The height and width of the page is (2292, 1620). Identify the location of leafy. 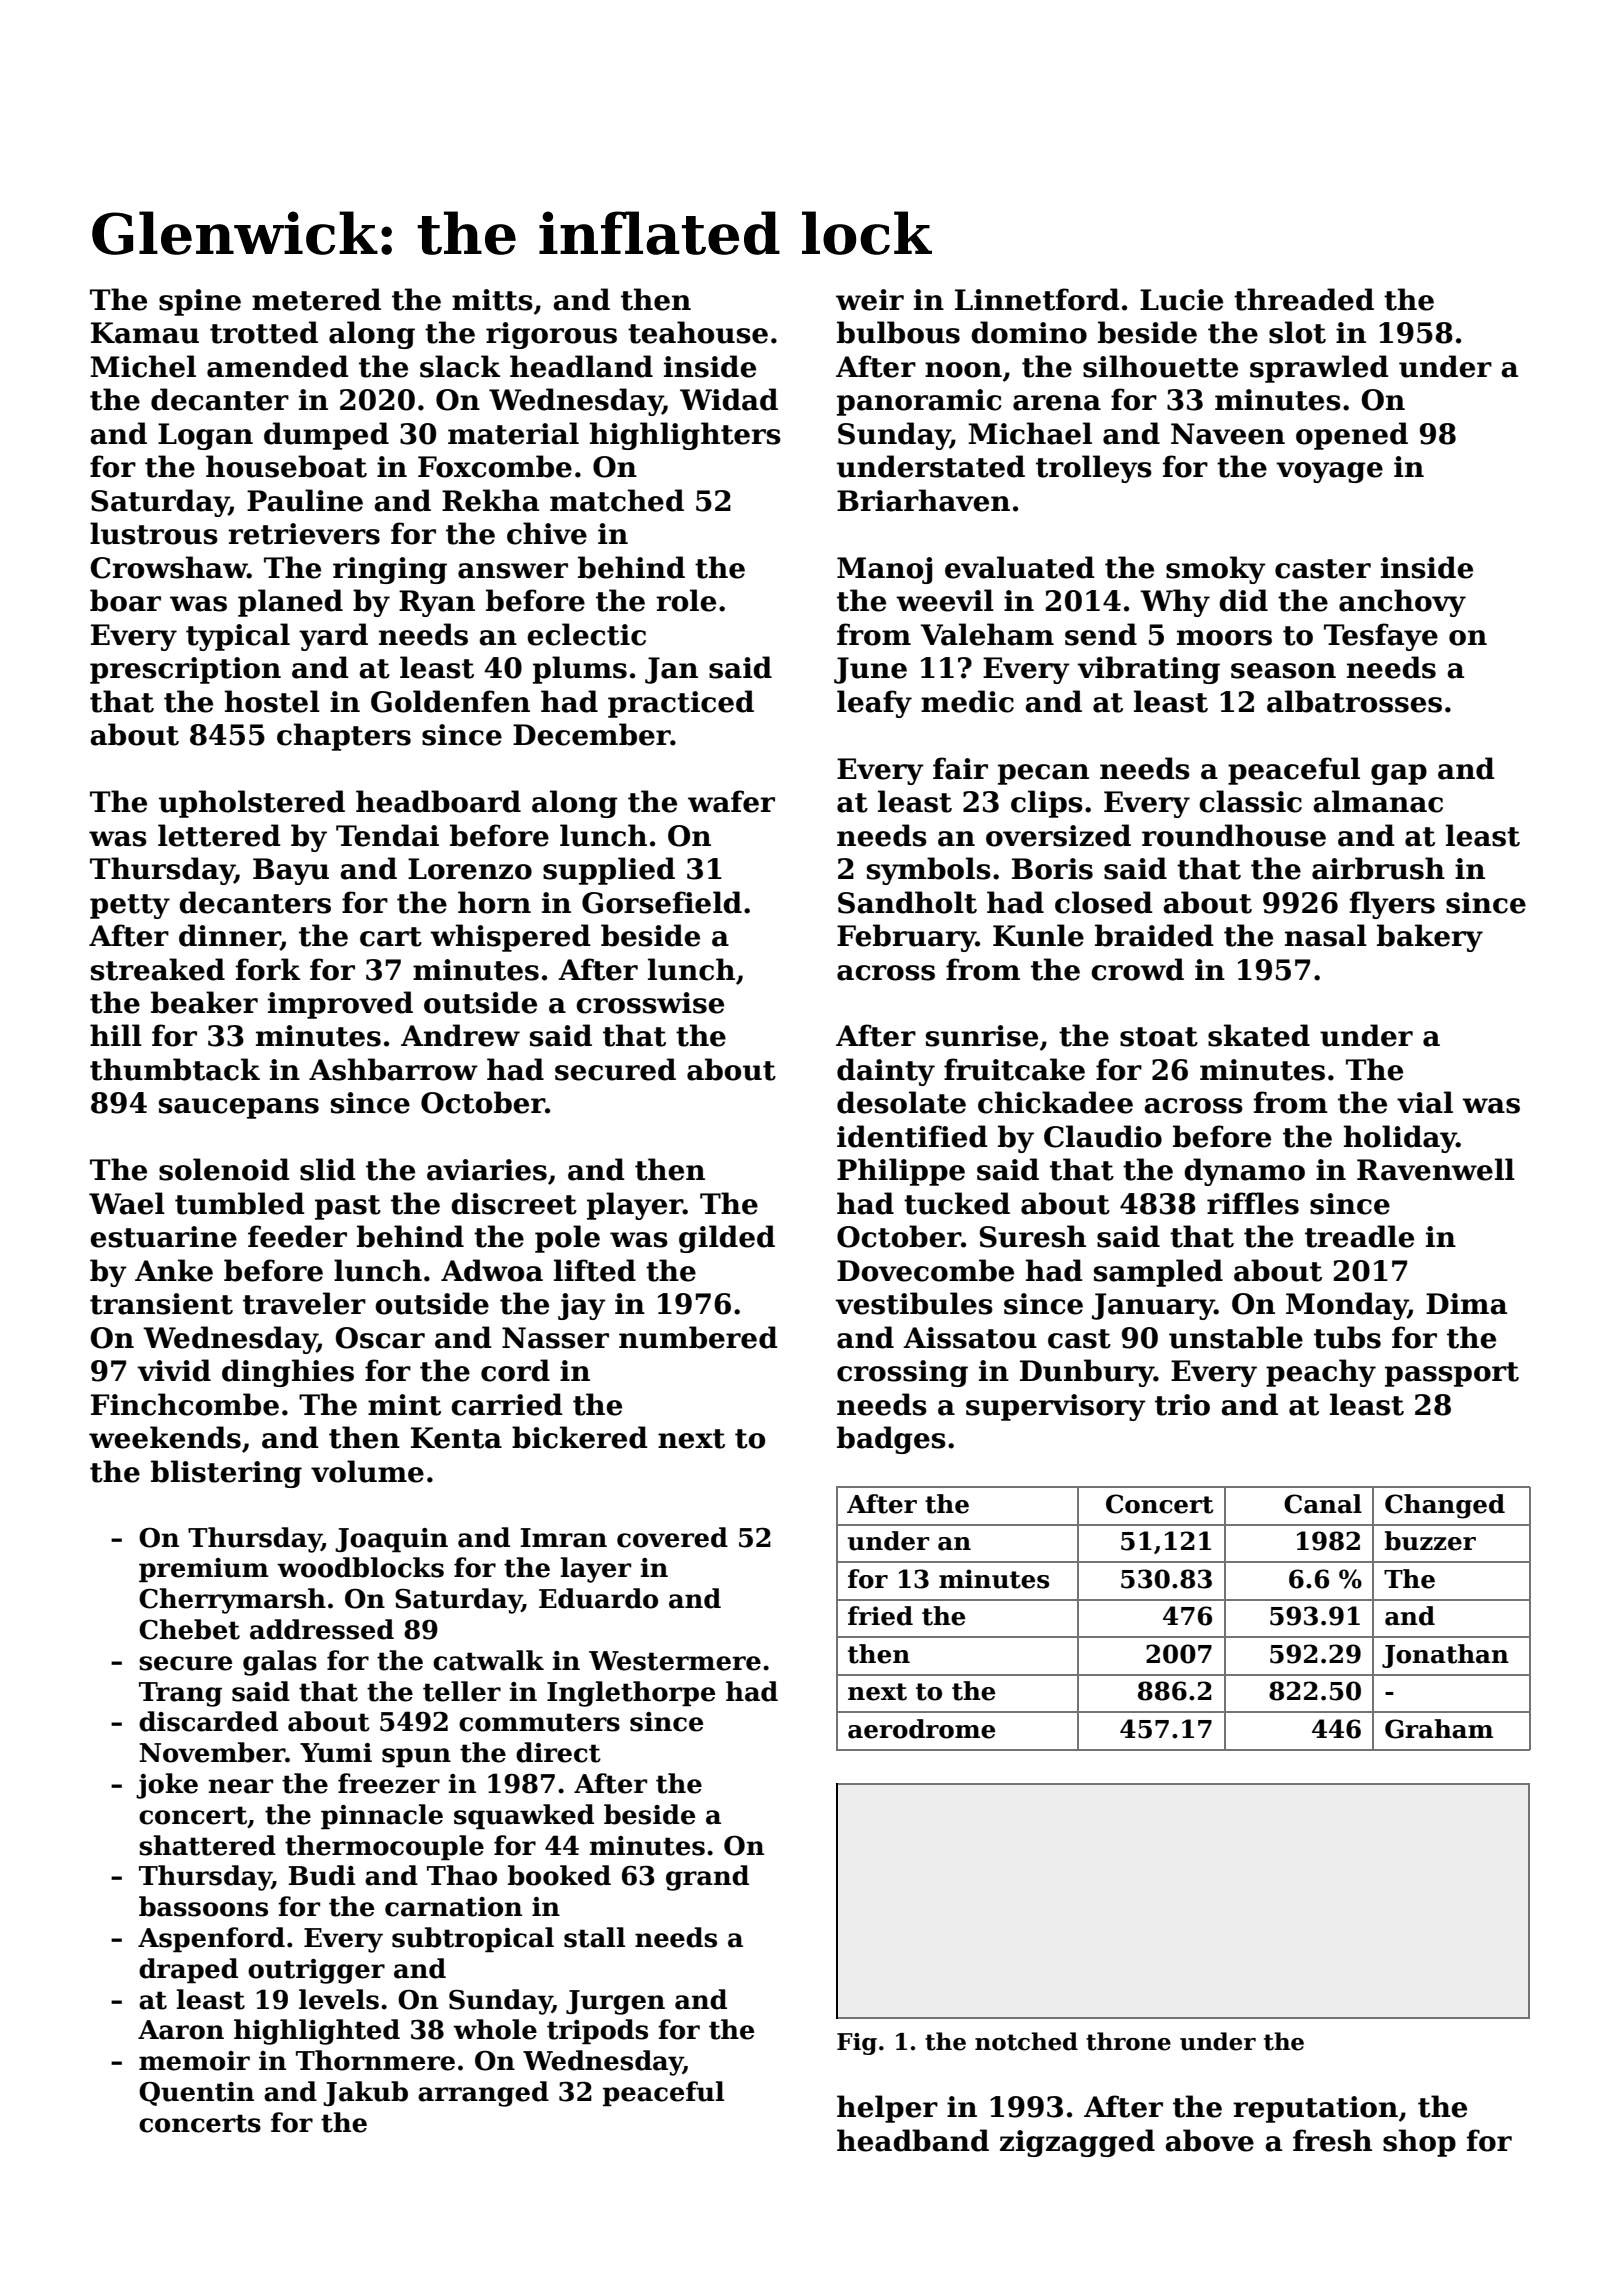
(874, 704).
